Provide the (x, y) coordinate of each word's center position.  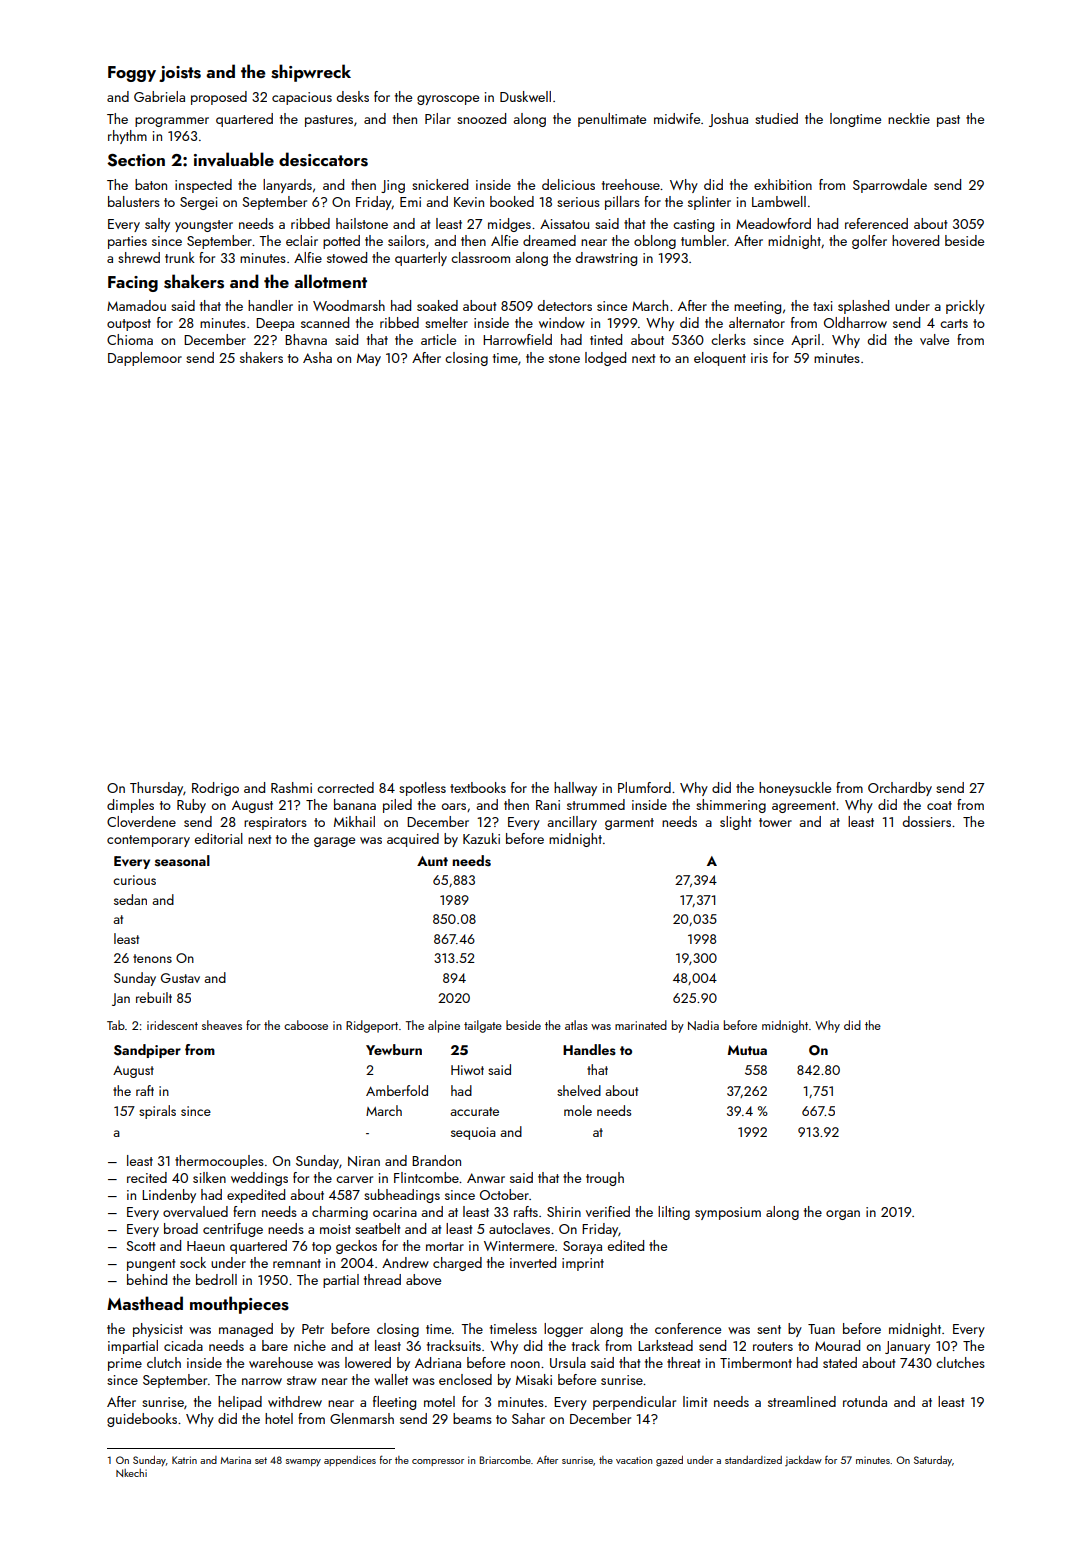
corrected (345, 787)
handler (270, 305)
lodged (605, 359)
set (261, 1460)
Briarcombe (505, 1460)
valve (934, 339)
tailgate (483, 1026)
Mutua (747, 1050)
